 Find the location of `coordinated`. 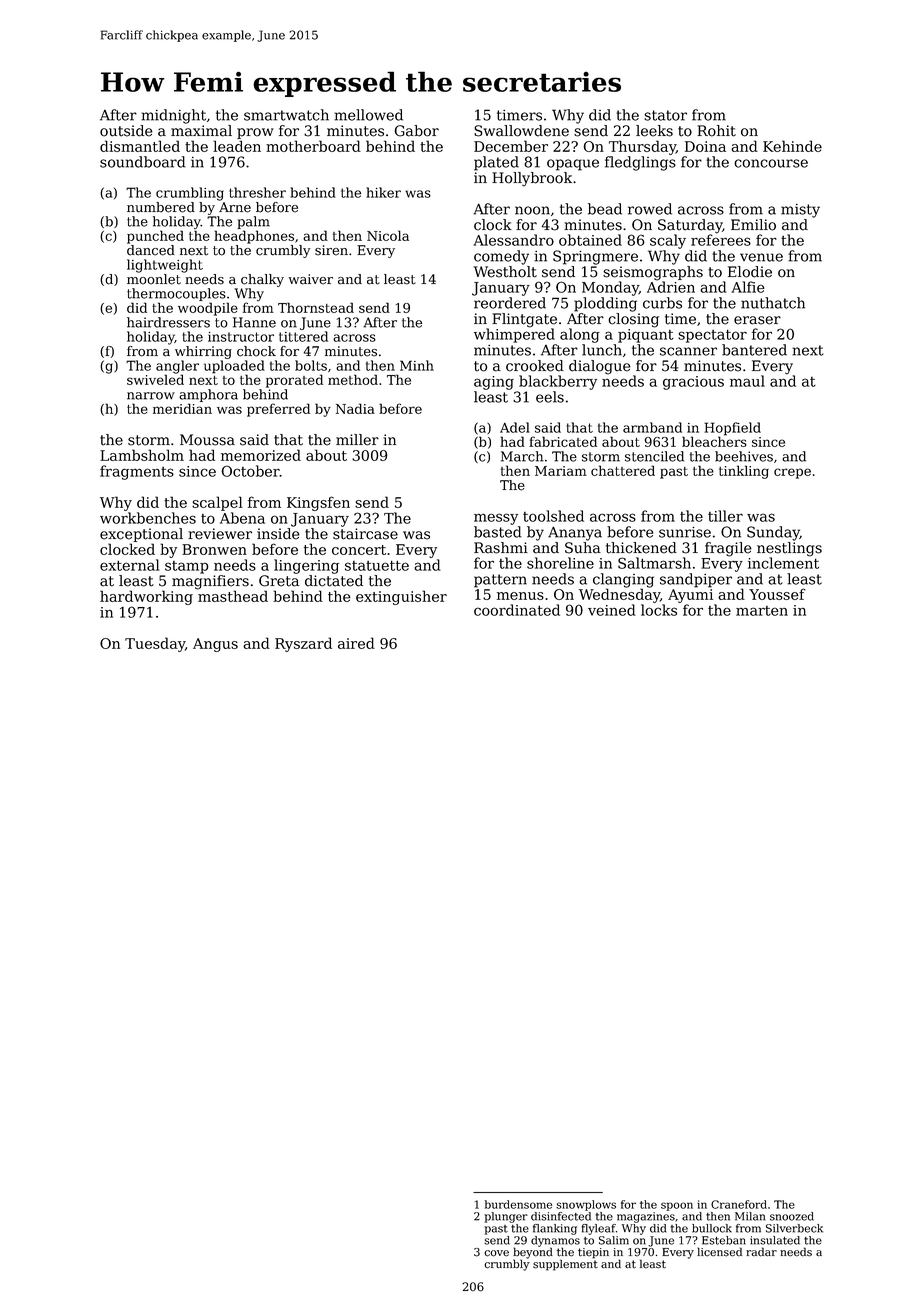

coordinated is located at coordinates (517, 610).
